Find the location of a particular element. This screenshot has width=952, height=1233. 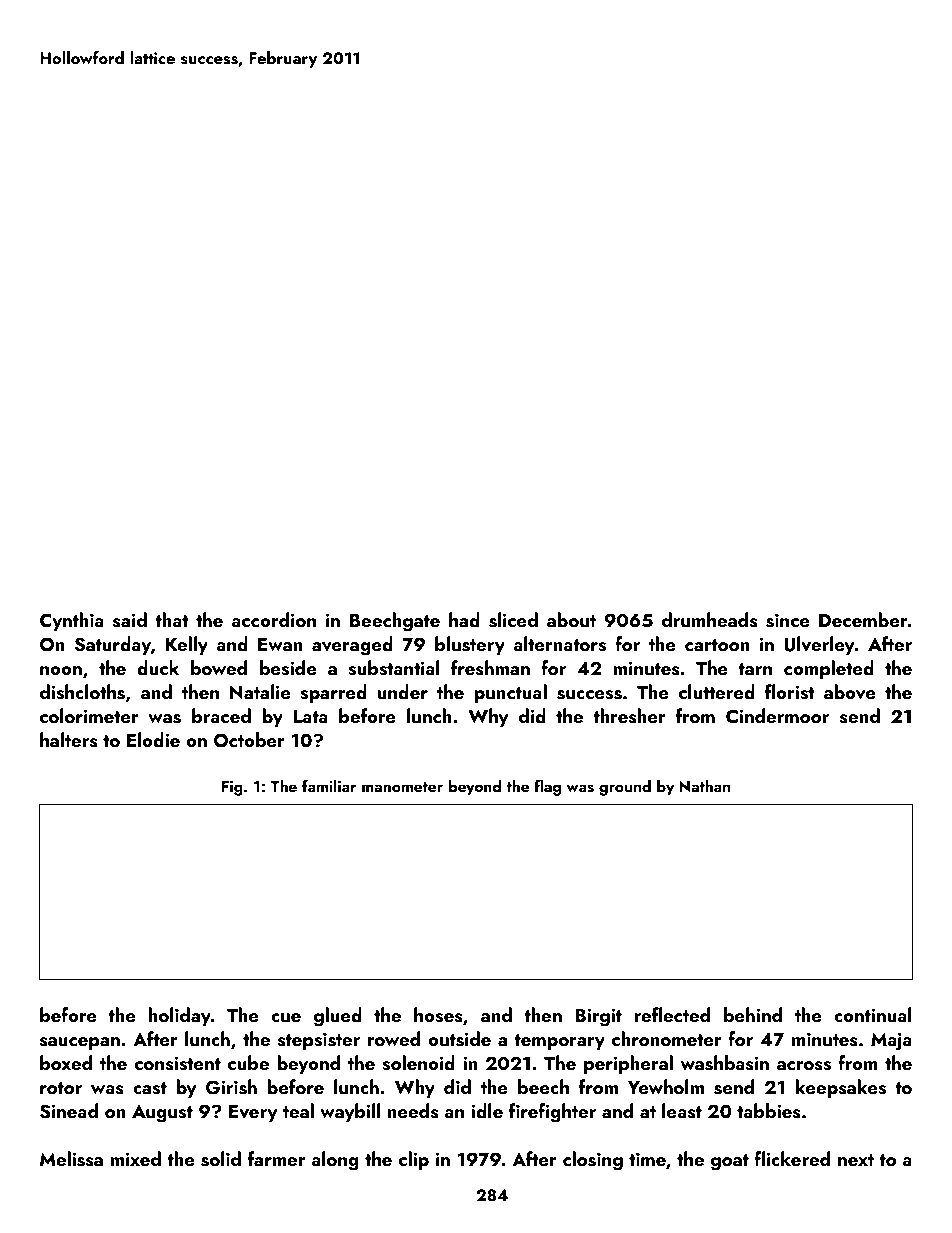

holiday is located at coordinates (179, 1016).
